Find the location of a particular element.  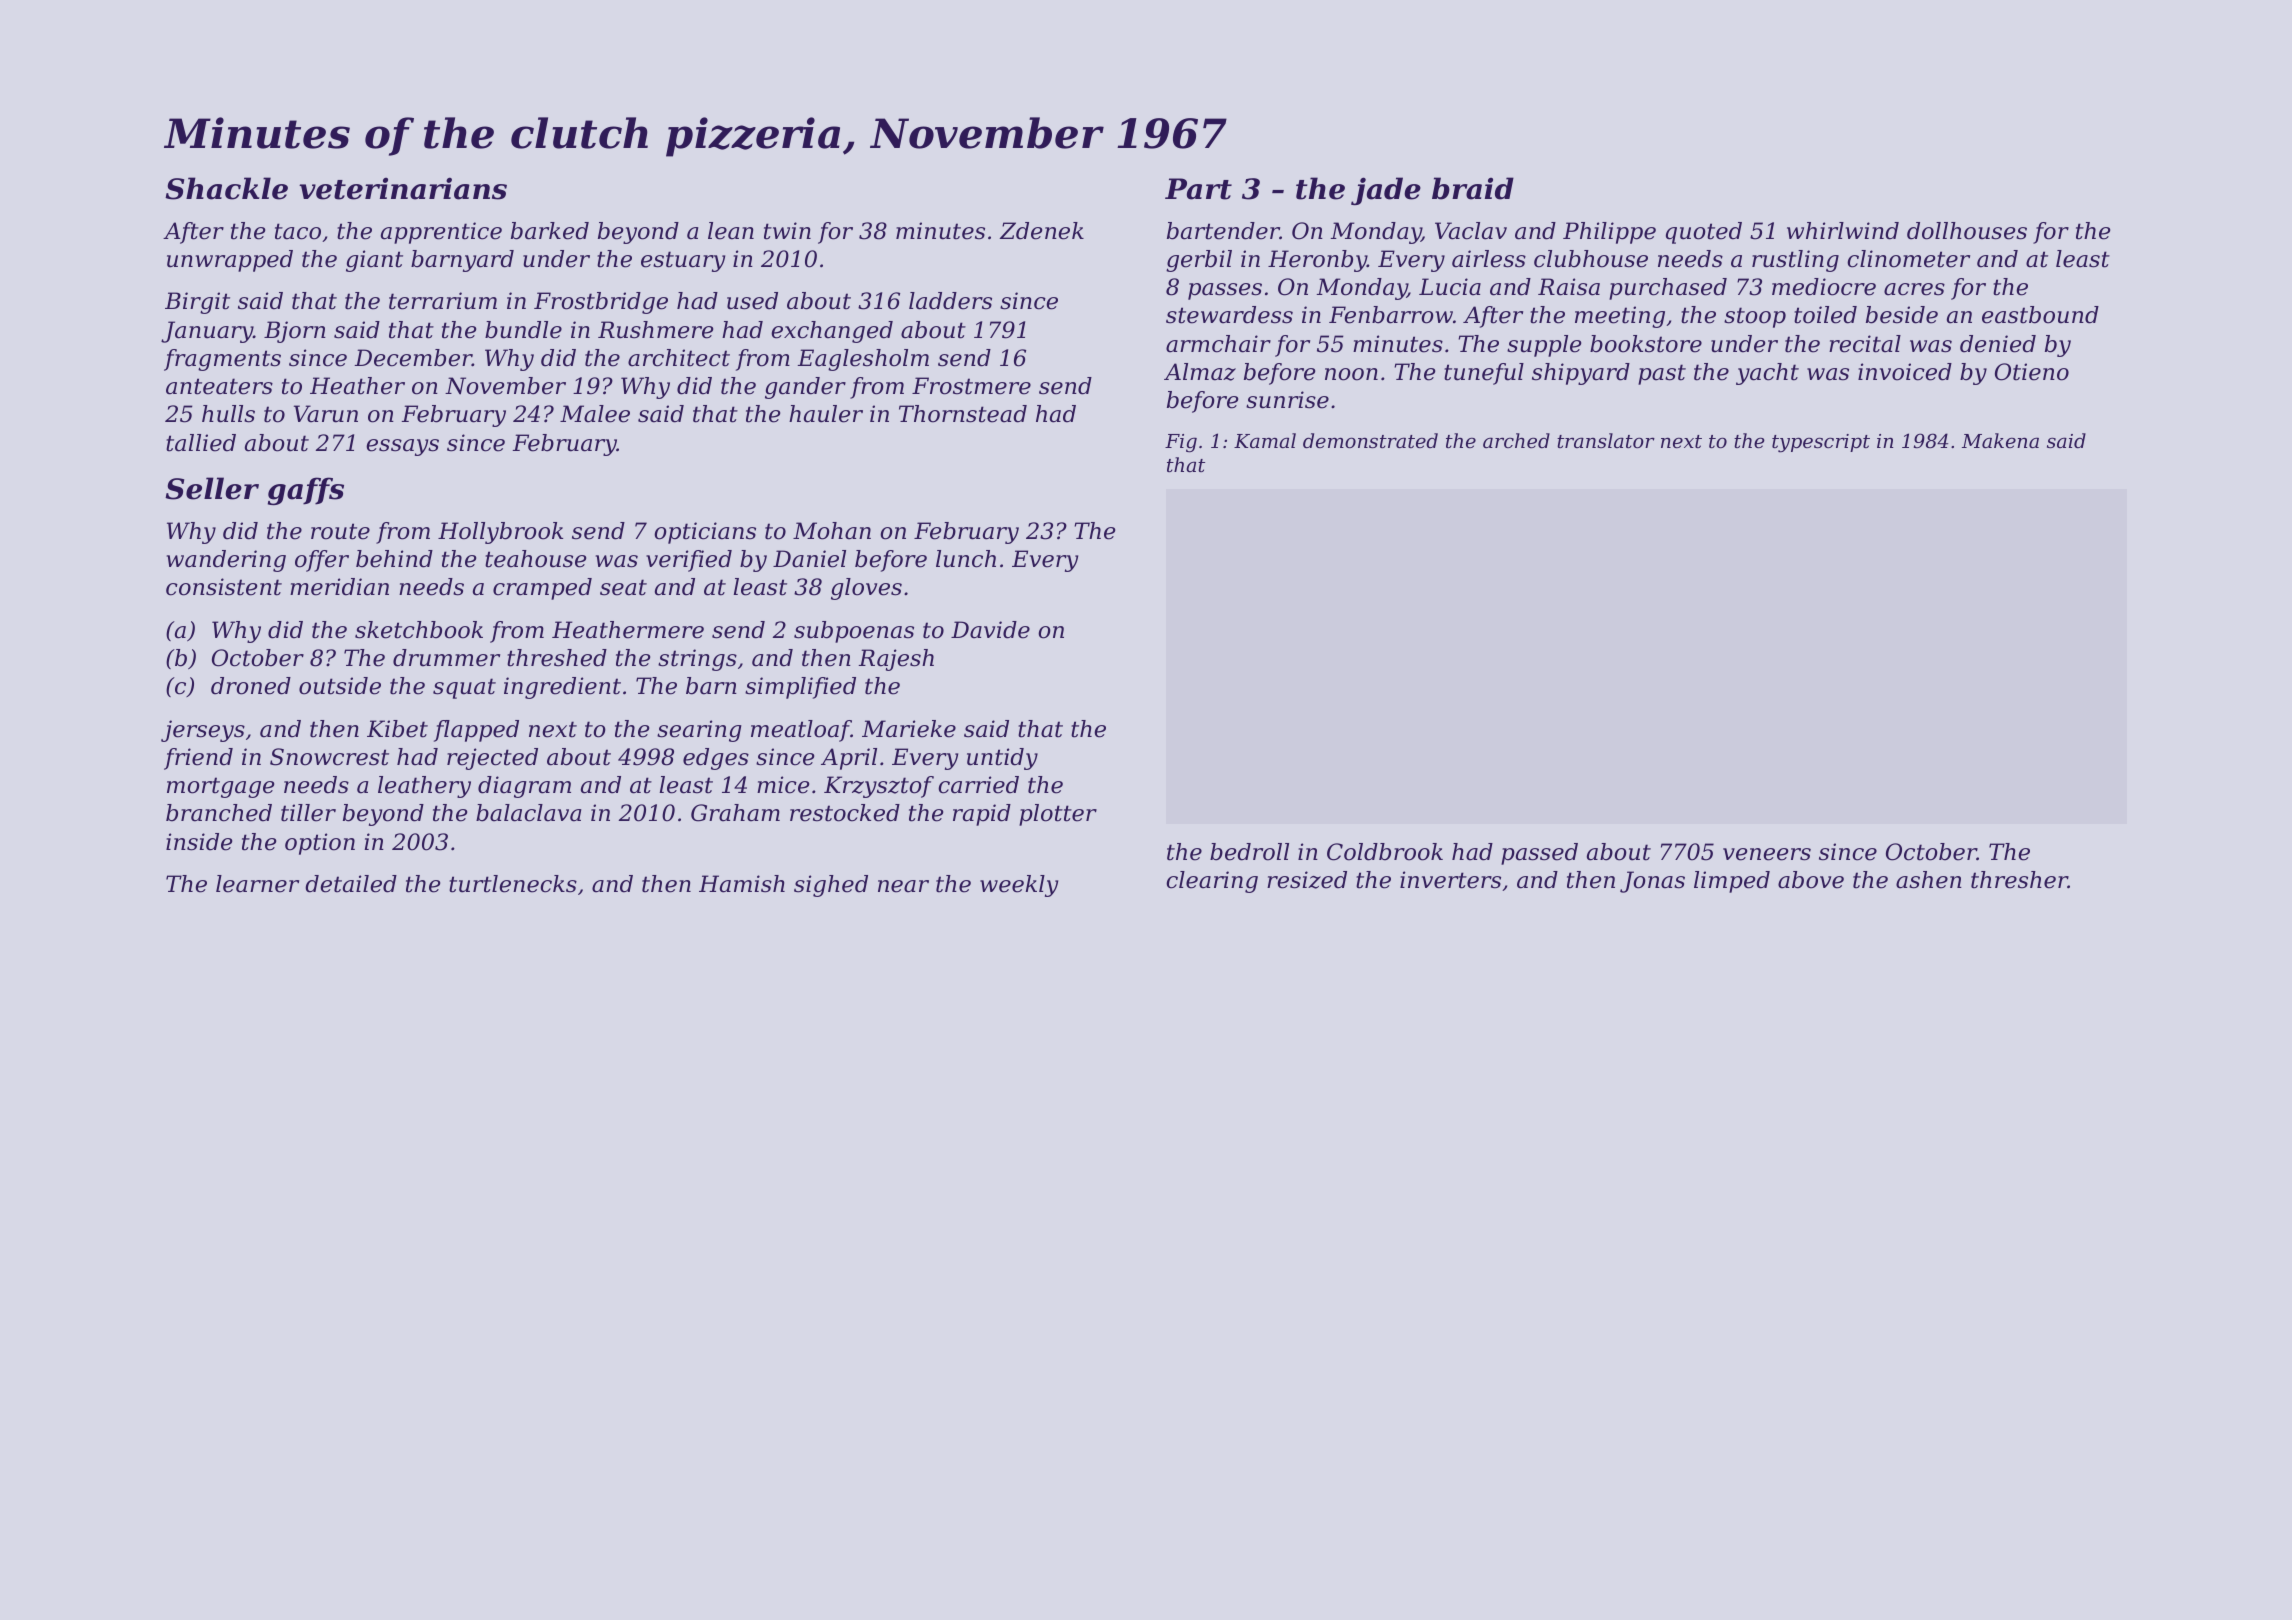

Makena is located at coordinates (2000, 440).
